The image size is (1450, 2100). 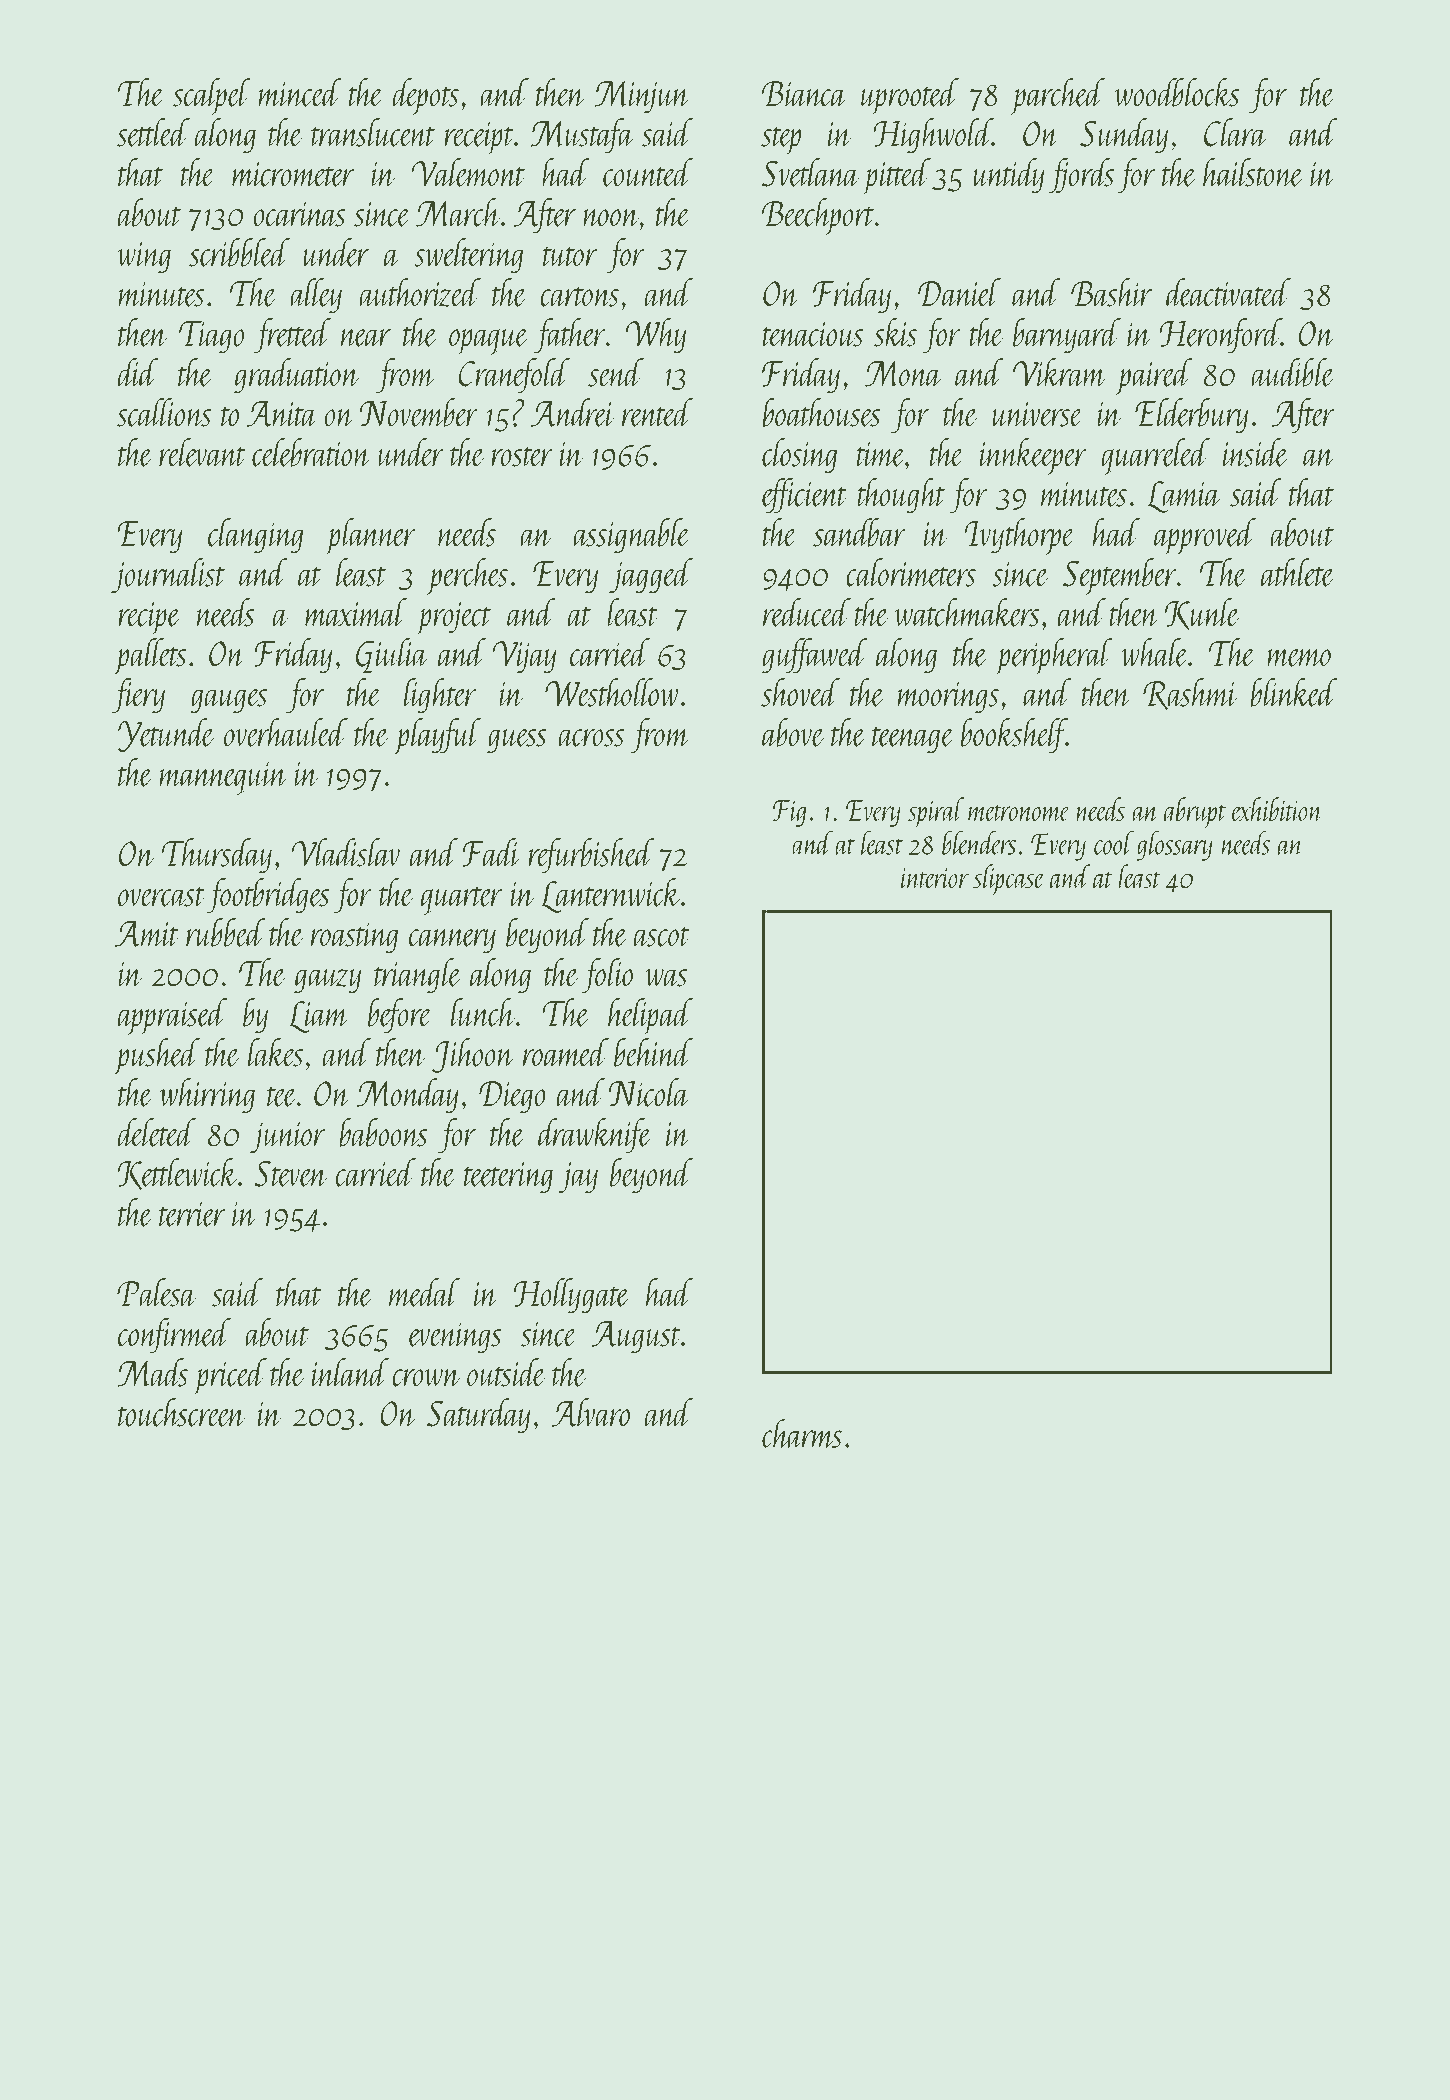 What do you see at coordinates (1294, 692) in the document?
I see `blinked` at bounding box center [1294, 692].
